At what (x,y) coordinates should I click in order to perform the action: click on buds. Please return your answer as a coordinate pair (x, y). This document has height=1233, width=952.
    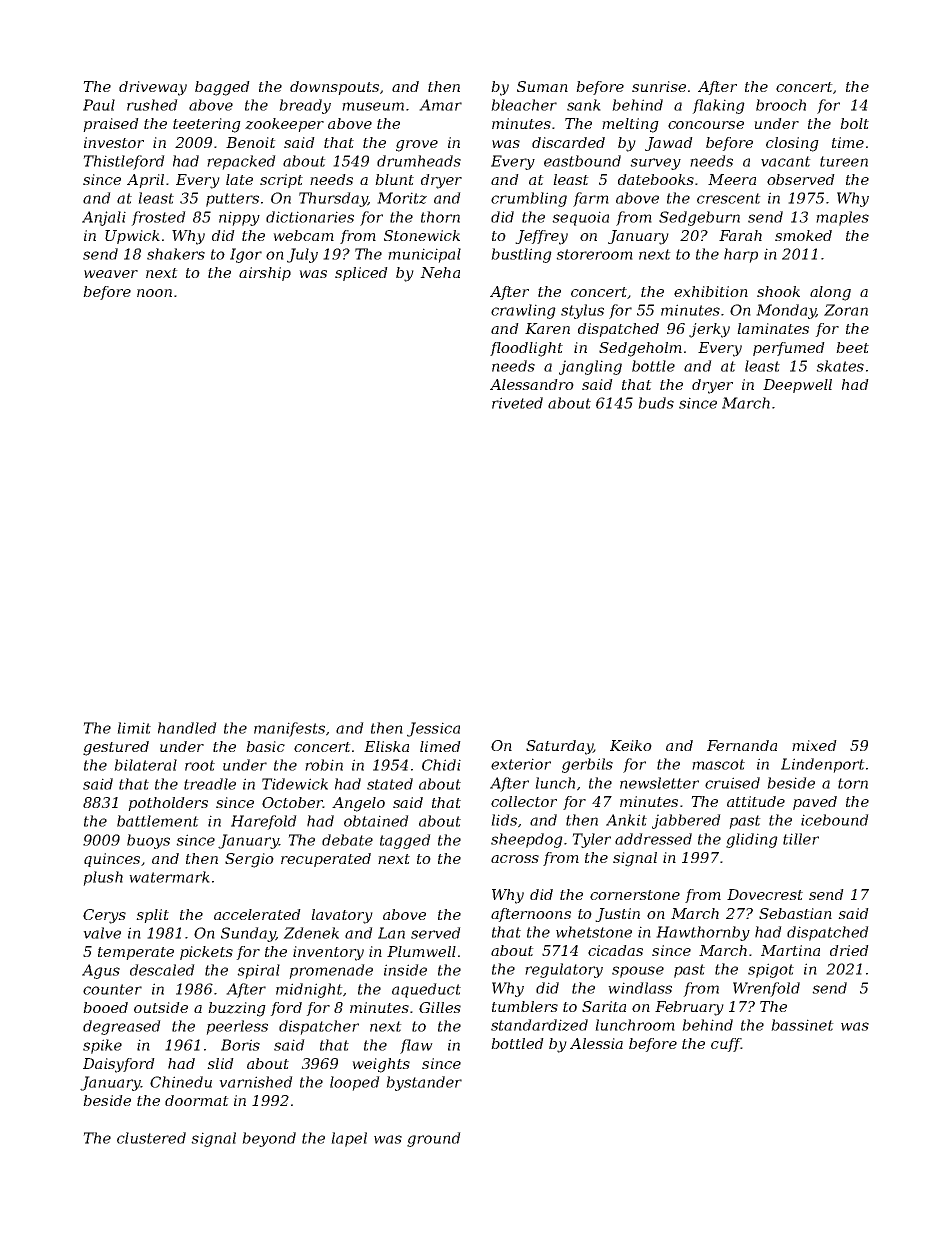
    Looking at the image, I should click on (656, 403).
